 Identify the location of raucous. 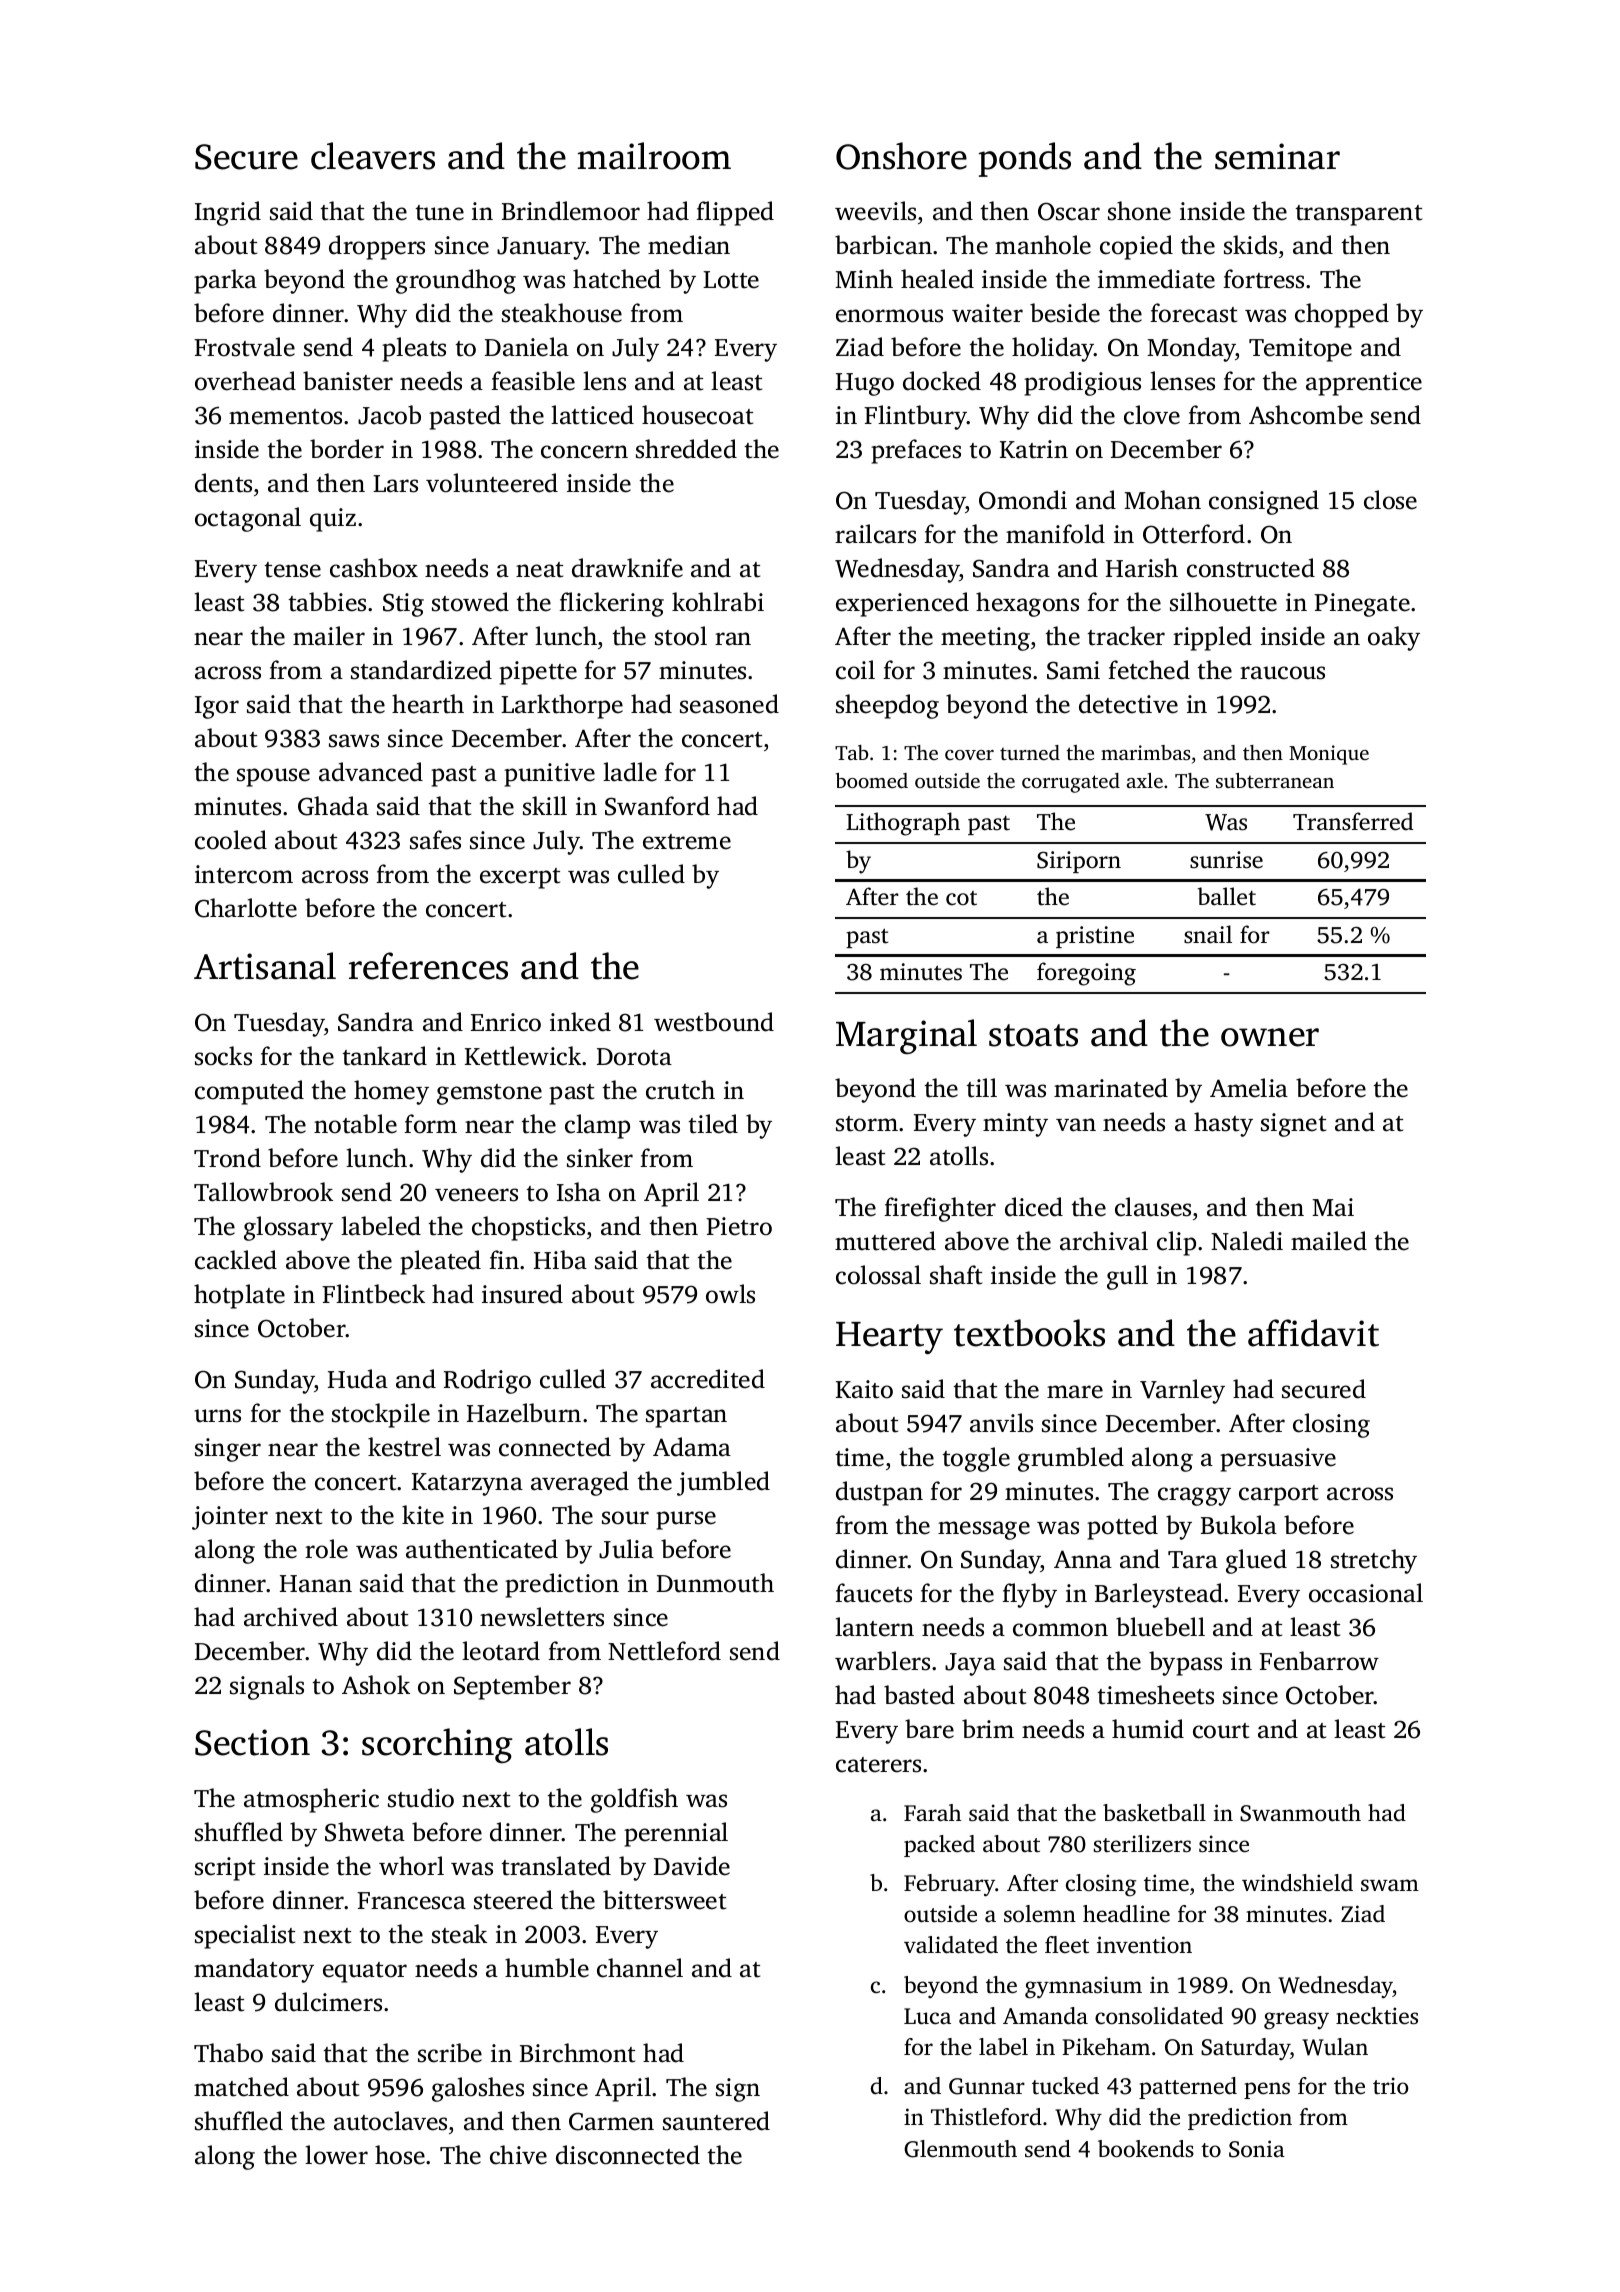
(1282, 673).
